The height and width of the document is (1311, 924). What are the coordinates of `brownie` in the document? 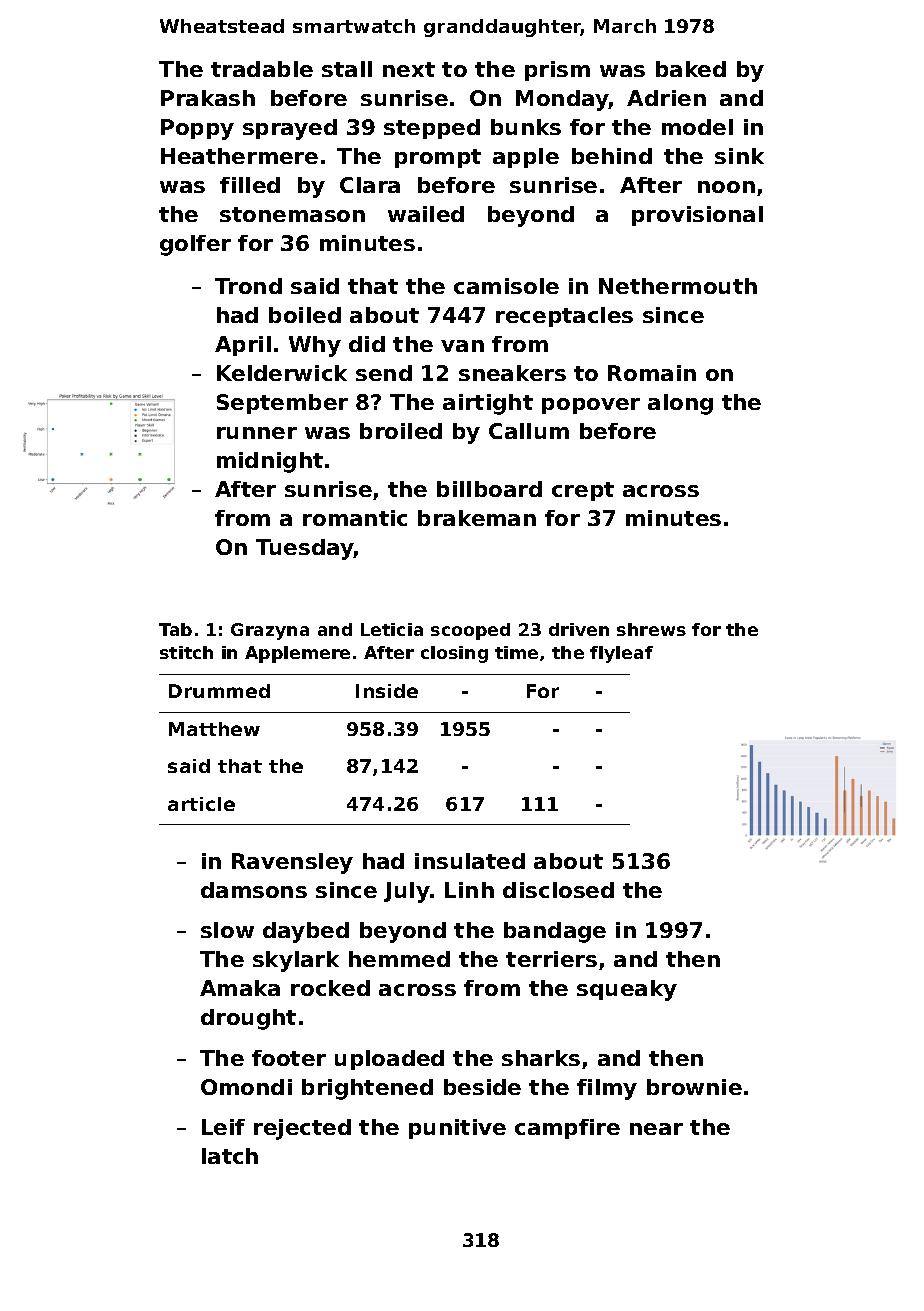 It's located at (694, 1087).
